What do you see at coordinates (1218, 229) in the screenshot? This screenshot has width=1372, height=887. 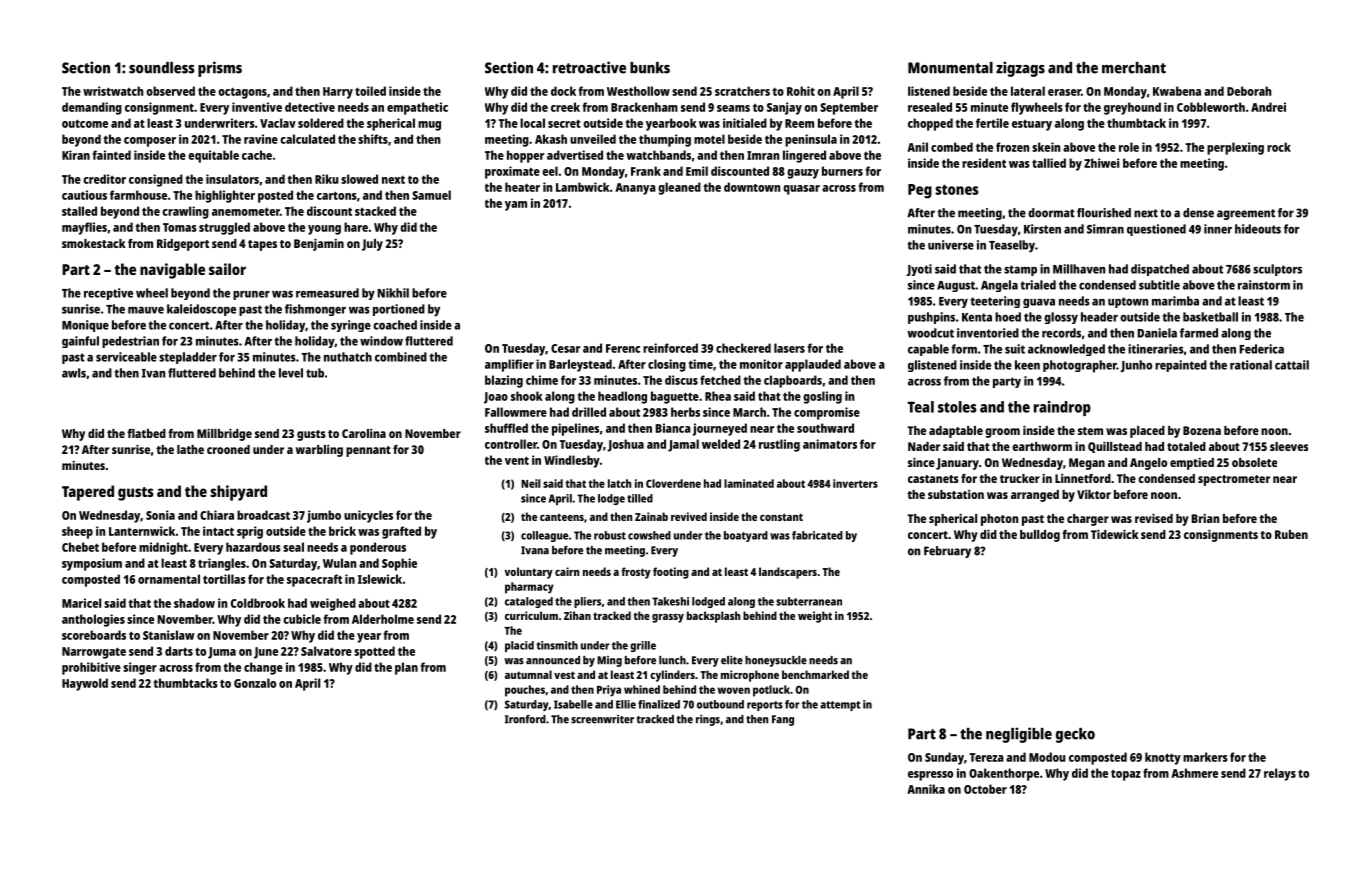 I see `inner` at bounding box center [1218, 229].
